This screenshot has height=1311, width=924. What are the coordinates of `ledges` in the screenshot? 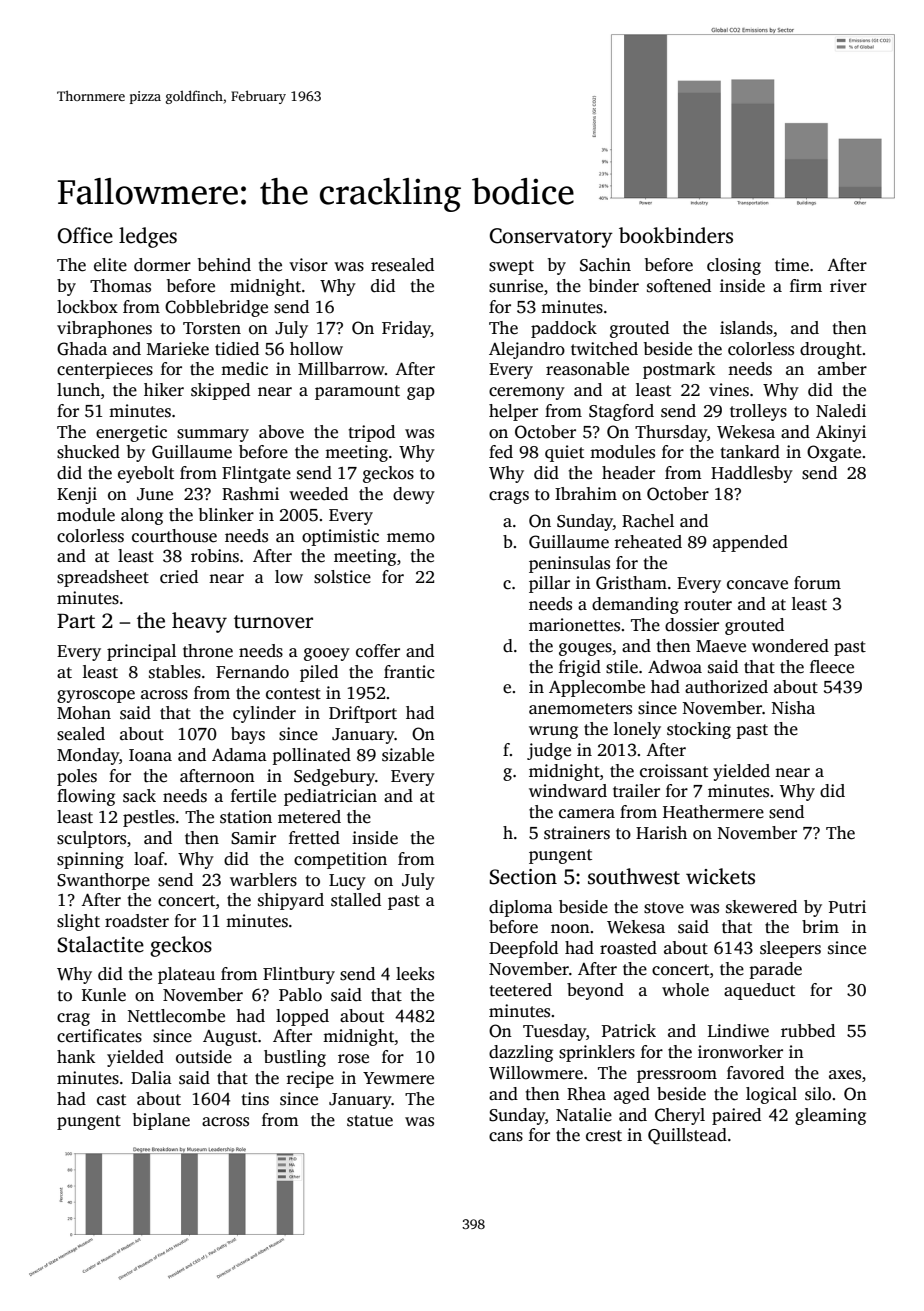 It's located at (148, 237).
